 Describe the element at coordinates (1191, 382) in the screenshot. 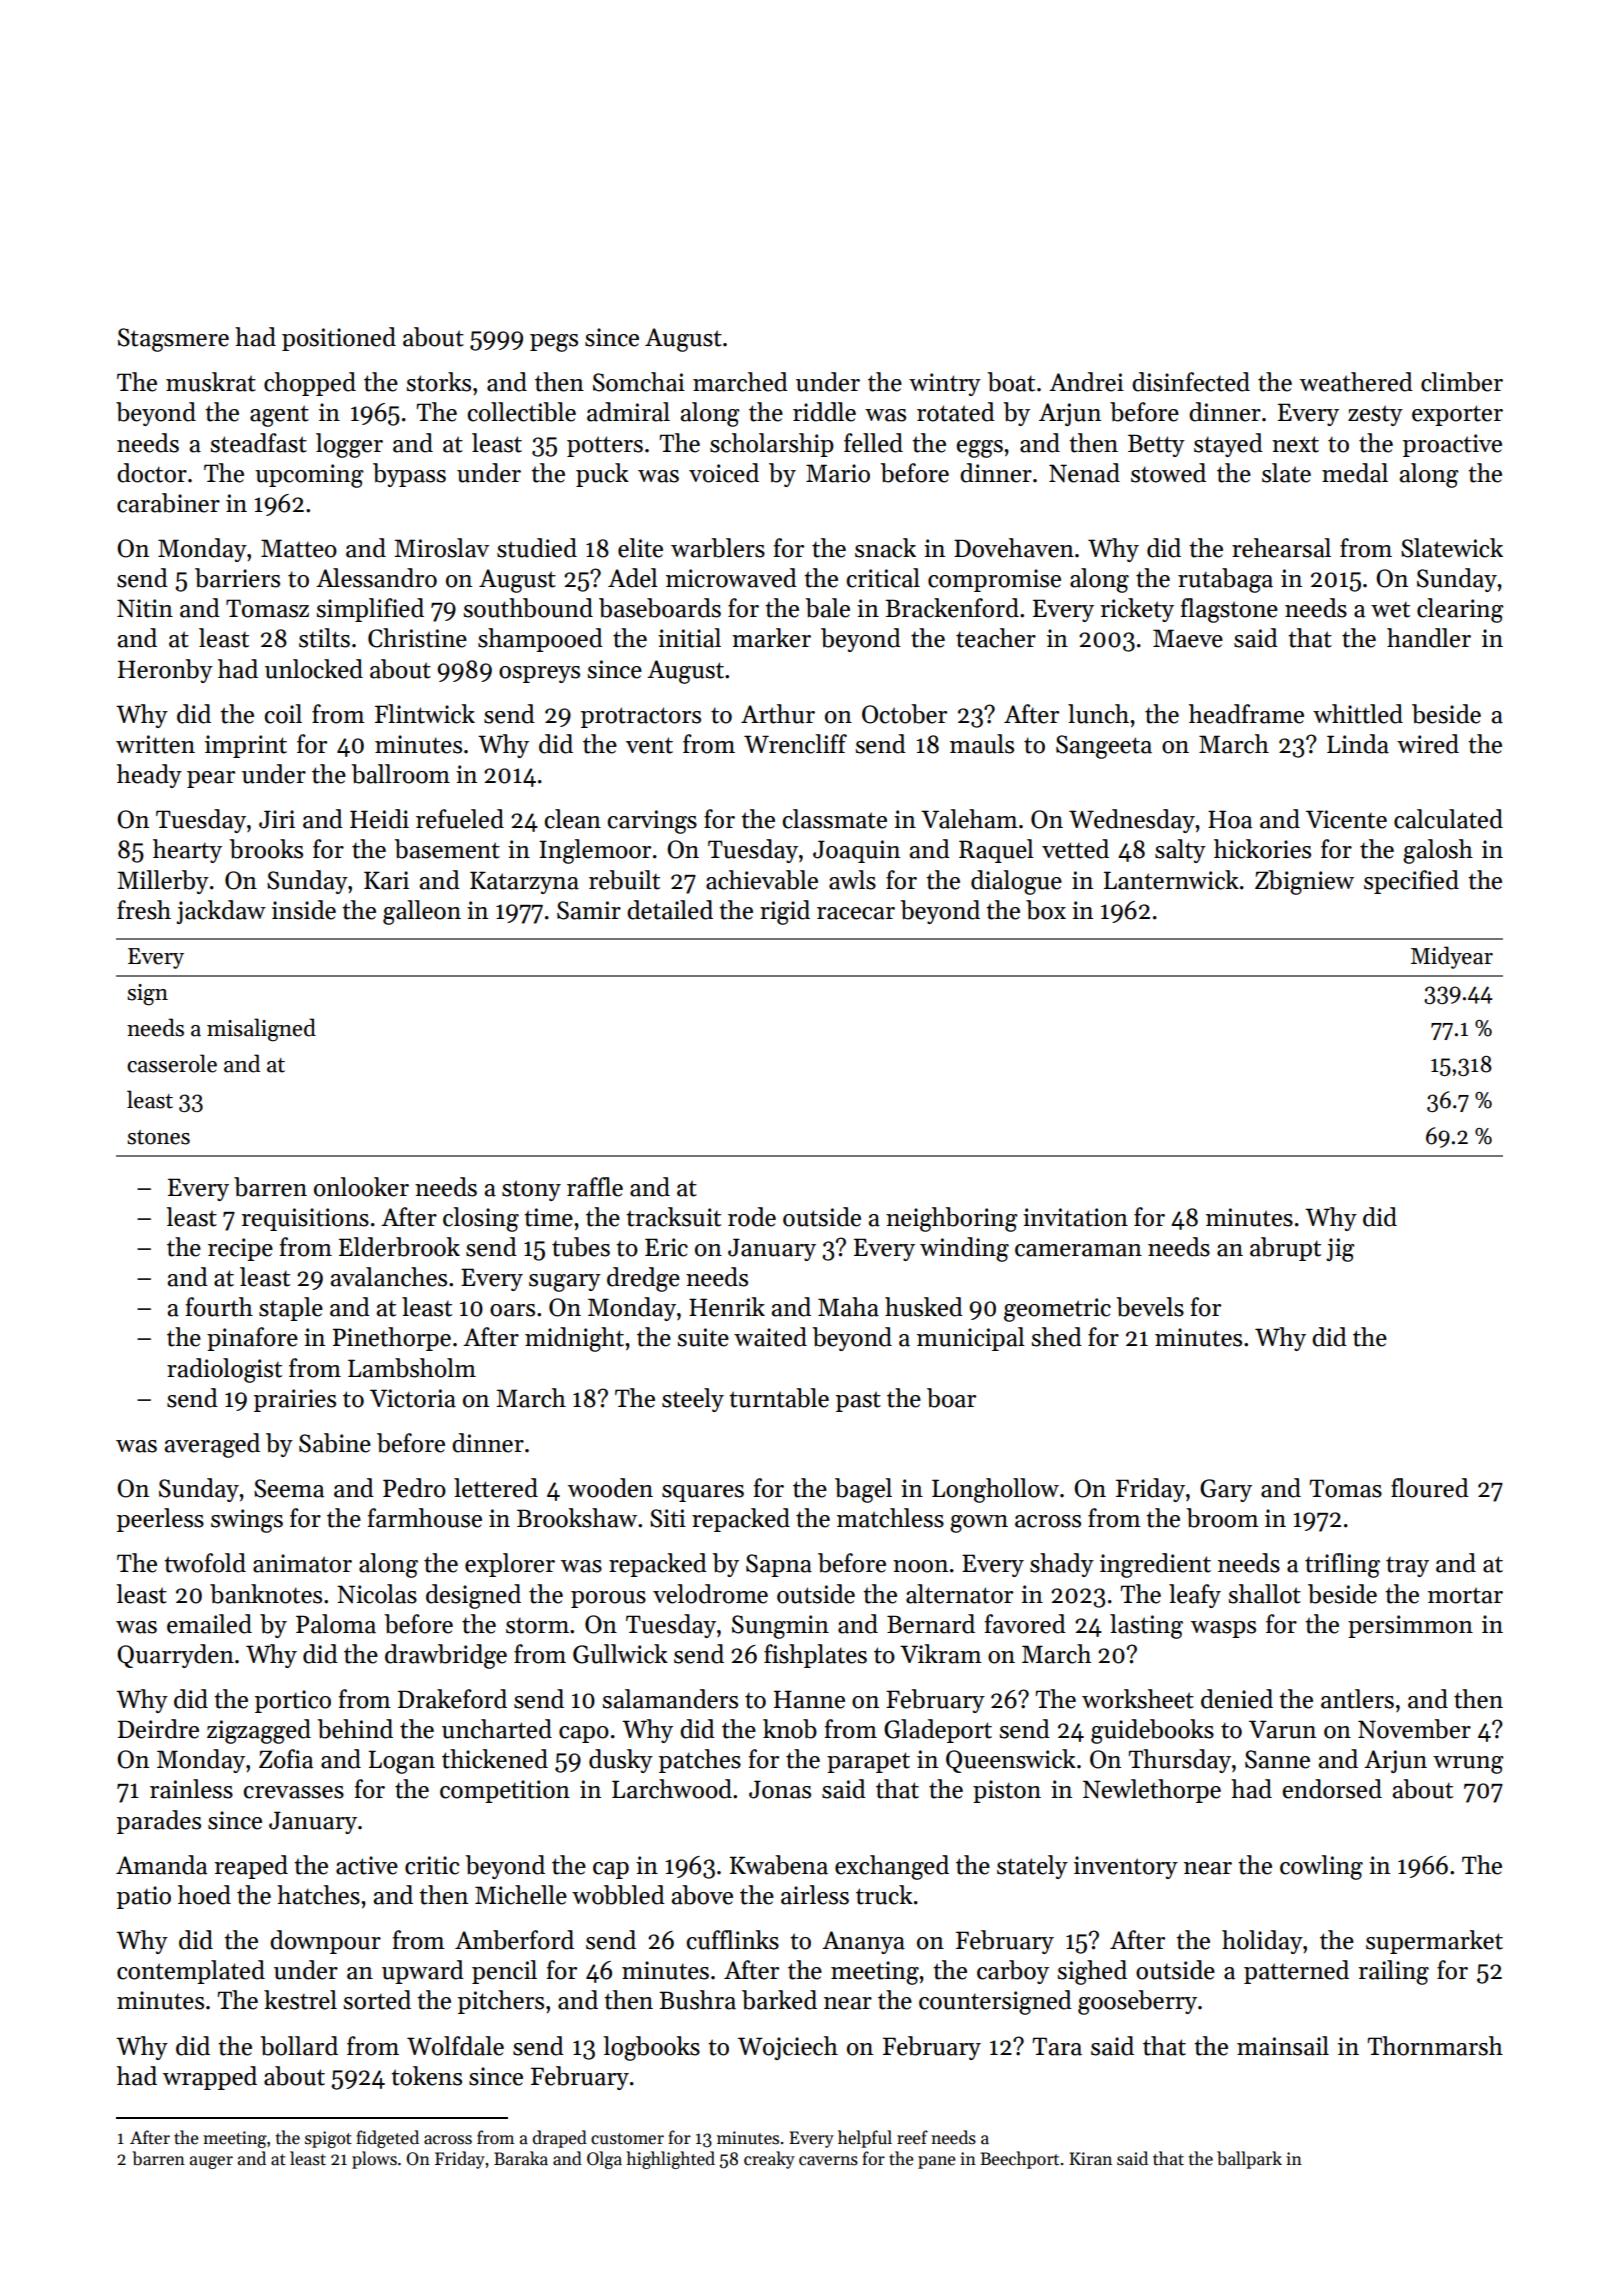

I see `disinfected` at that location.
